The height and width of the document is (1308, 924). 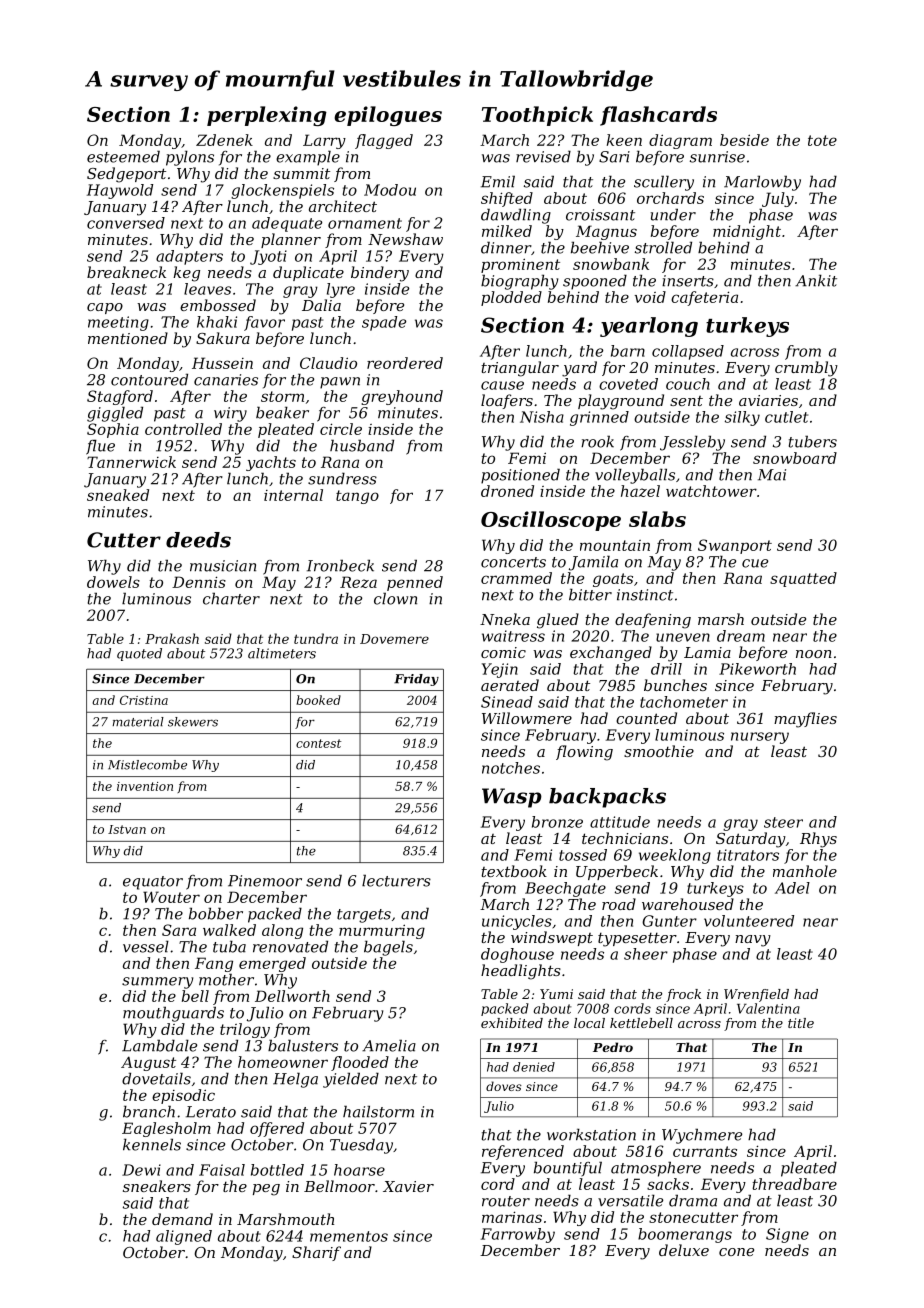 I want to click on revised, so click(x=543, y=156).
